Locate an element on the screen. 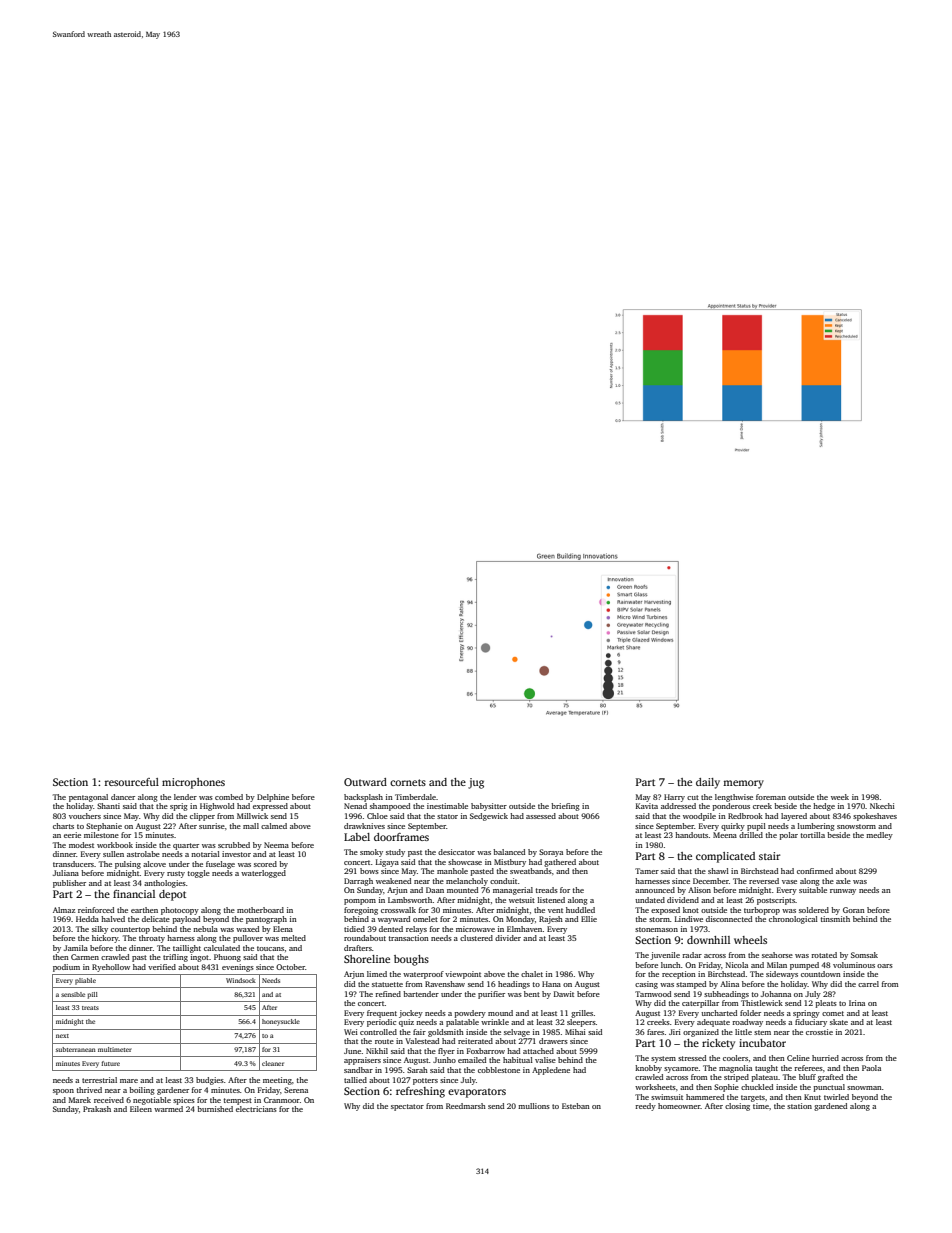 This screenshot has width=952, height=1233. limed is located at coordinates (377, 974).
